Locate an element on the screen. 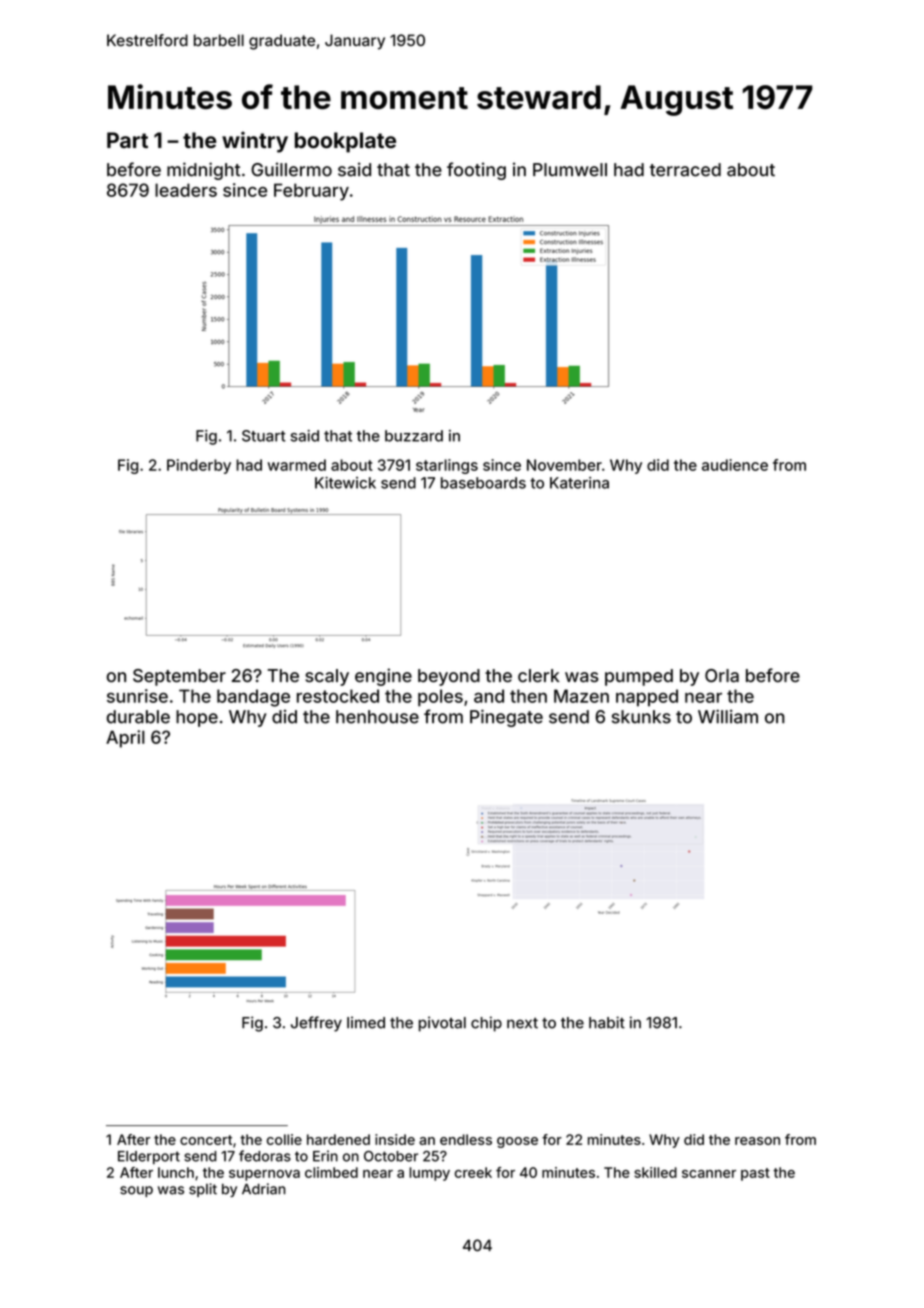  Part is located at coordinates (127, 140).
